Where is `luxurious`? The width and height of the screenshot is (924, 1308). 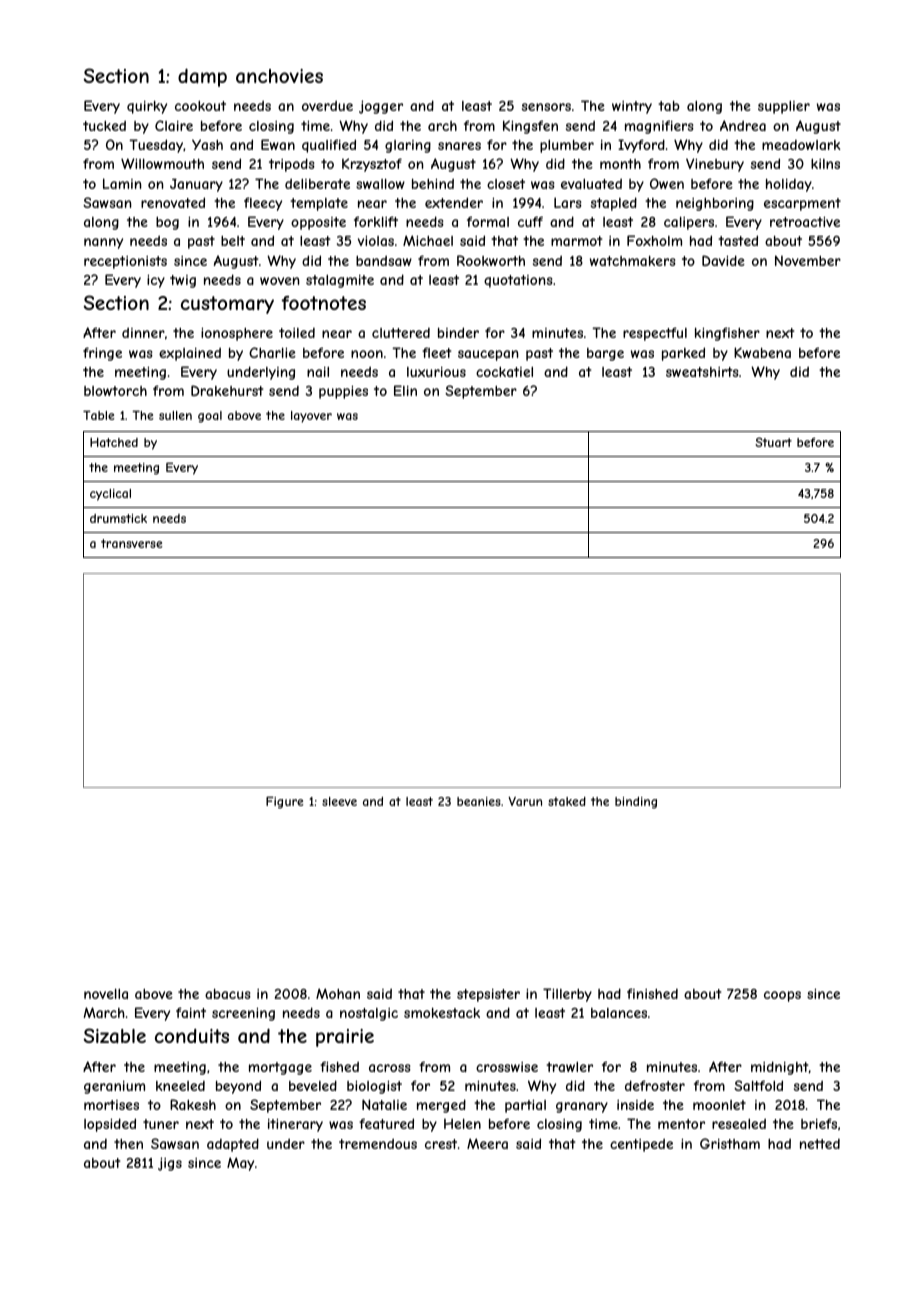
luxurious is located at coordinates (436, 372).
